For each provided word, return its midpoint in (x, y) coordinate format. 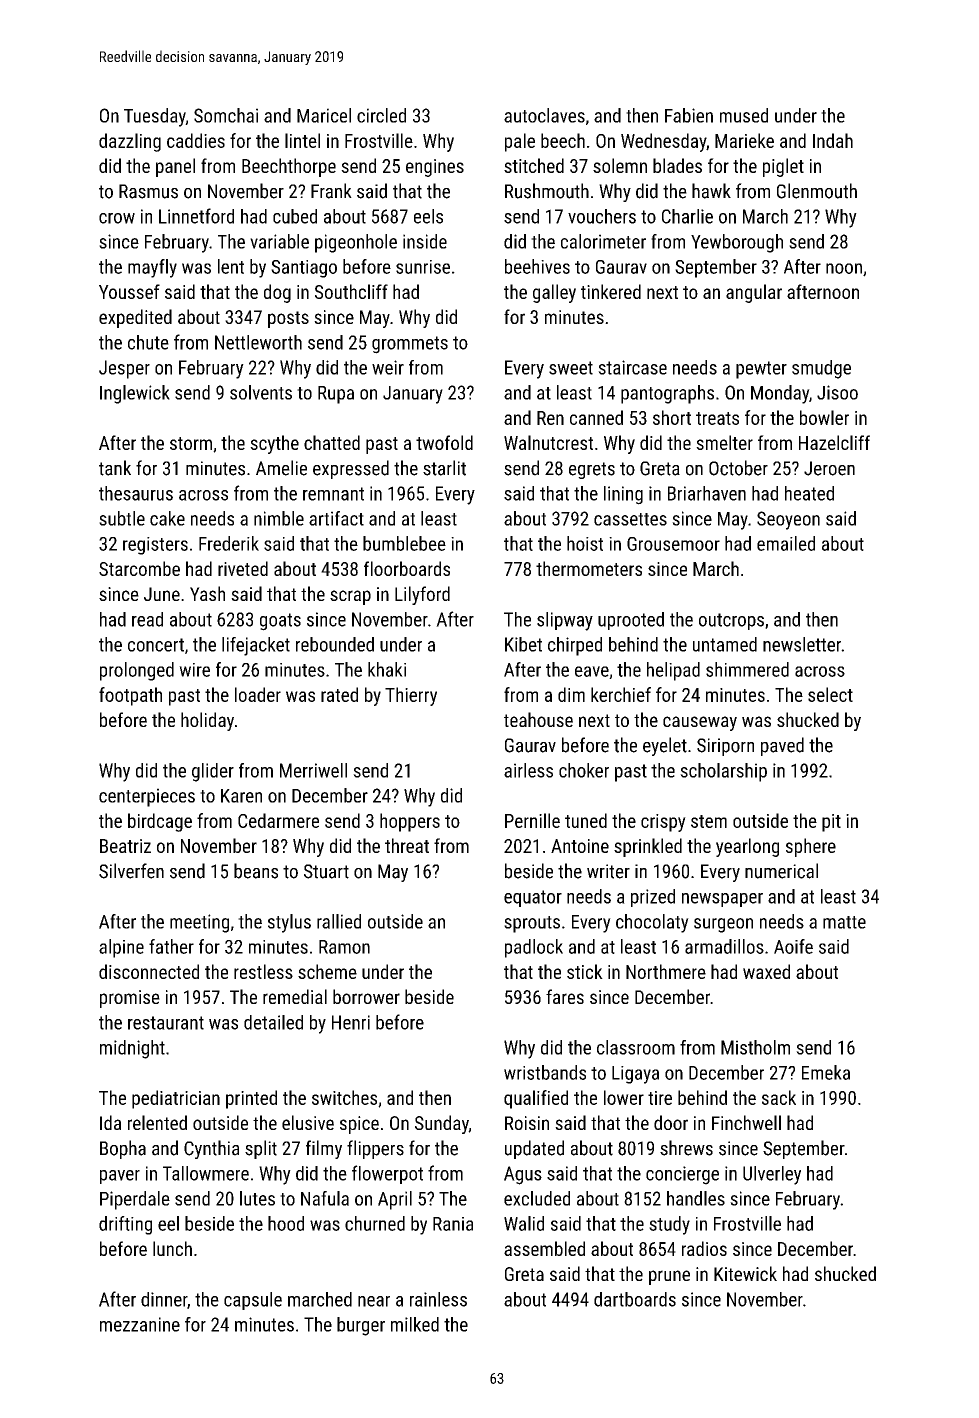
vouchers (602, 216)
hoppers (410, 822)
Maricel (324, 115)
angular (754, 293)
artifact (336, 518)
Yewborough (737, 243)
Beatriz (125, 846)
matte (844, 922)
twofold (444, 442)
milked (415, 1324)
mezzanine (140, 1324)
